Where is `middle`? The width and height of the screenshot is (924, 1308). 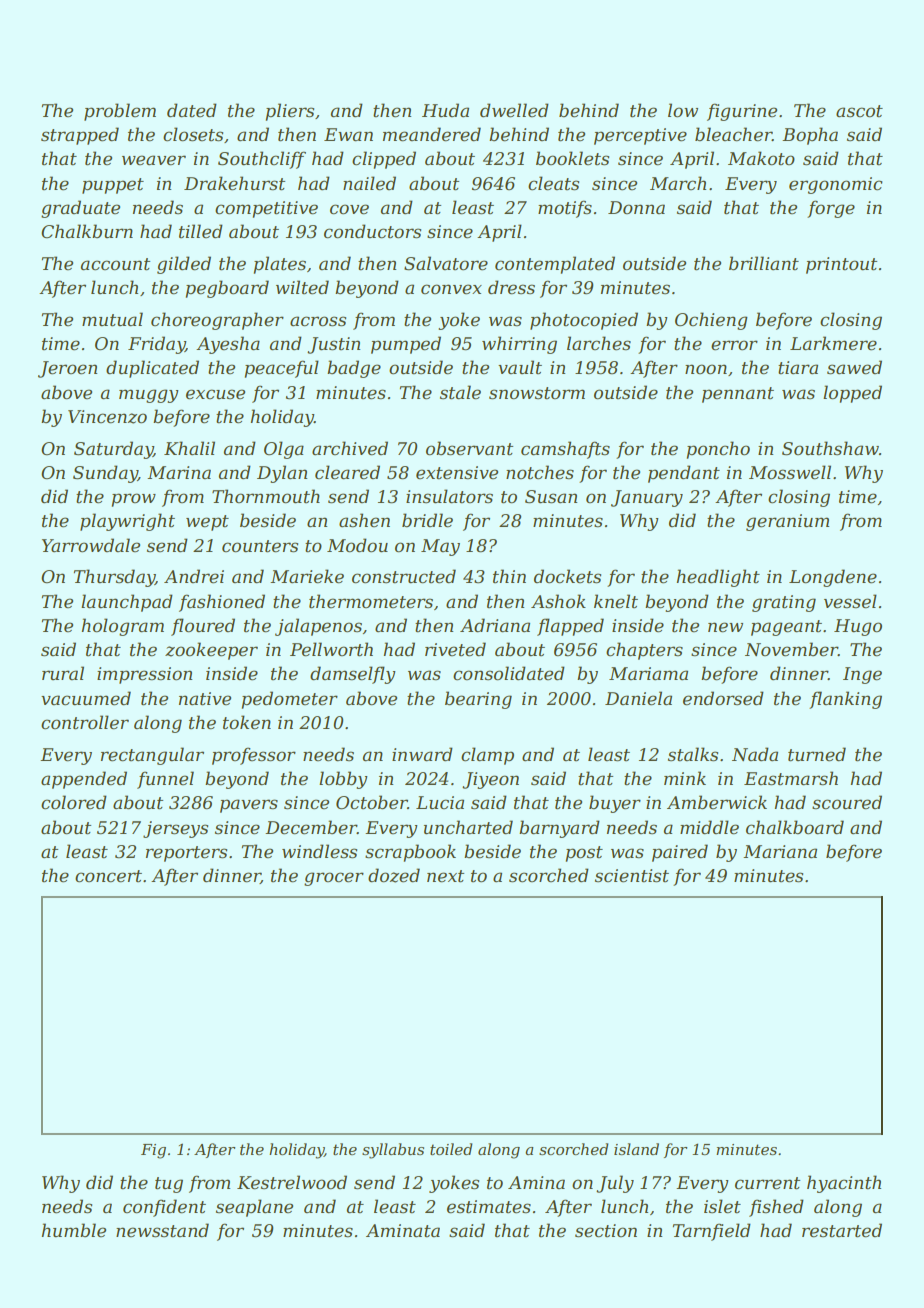
middle is located at coordinates (709, 827).
